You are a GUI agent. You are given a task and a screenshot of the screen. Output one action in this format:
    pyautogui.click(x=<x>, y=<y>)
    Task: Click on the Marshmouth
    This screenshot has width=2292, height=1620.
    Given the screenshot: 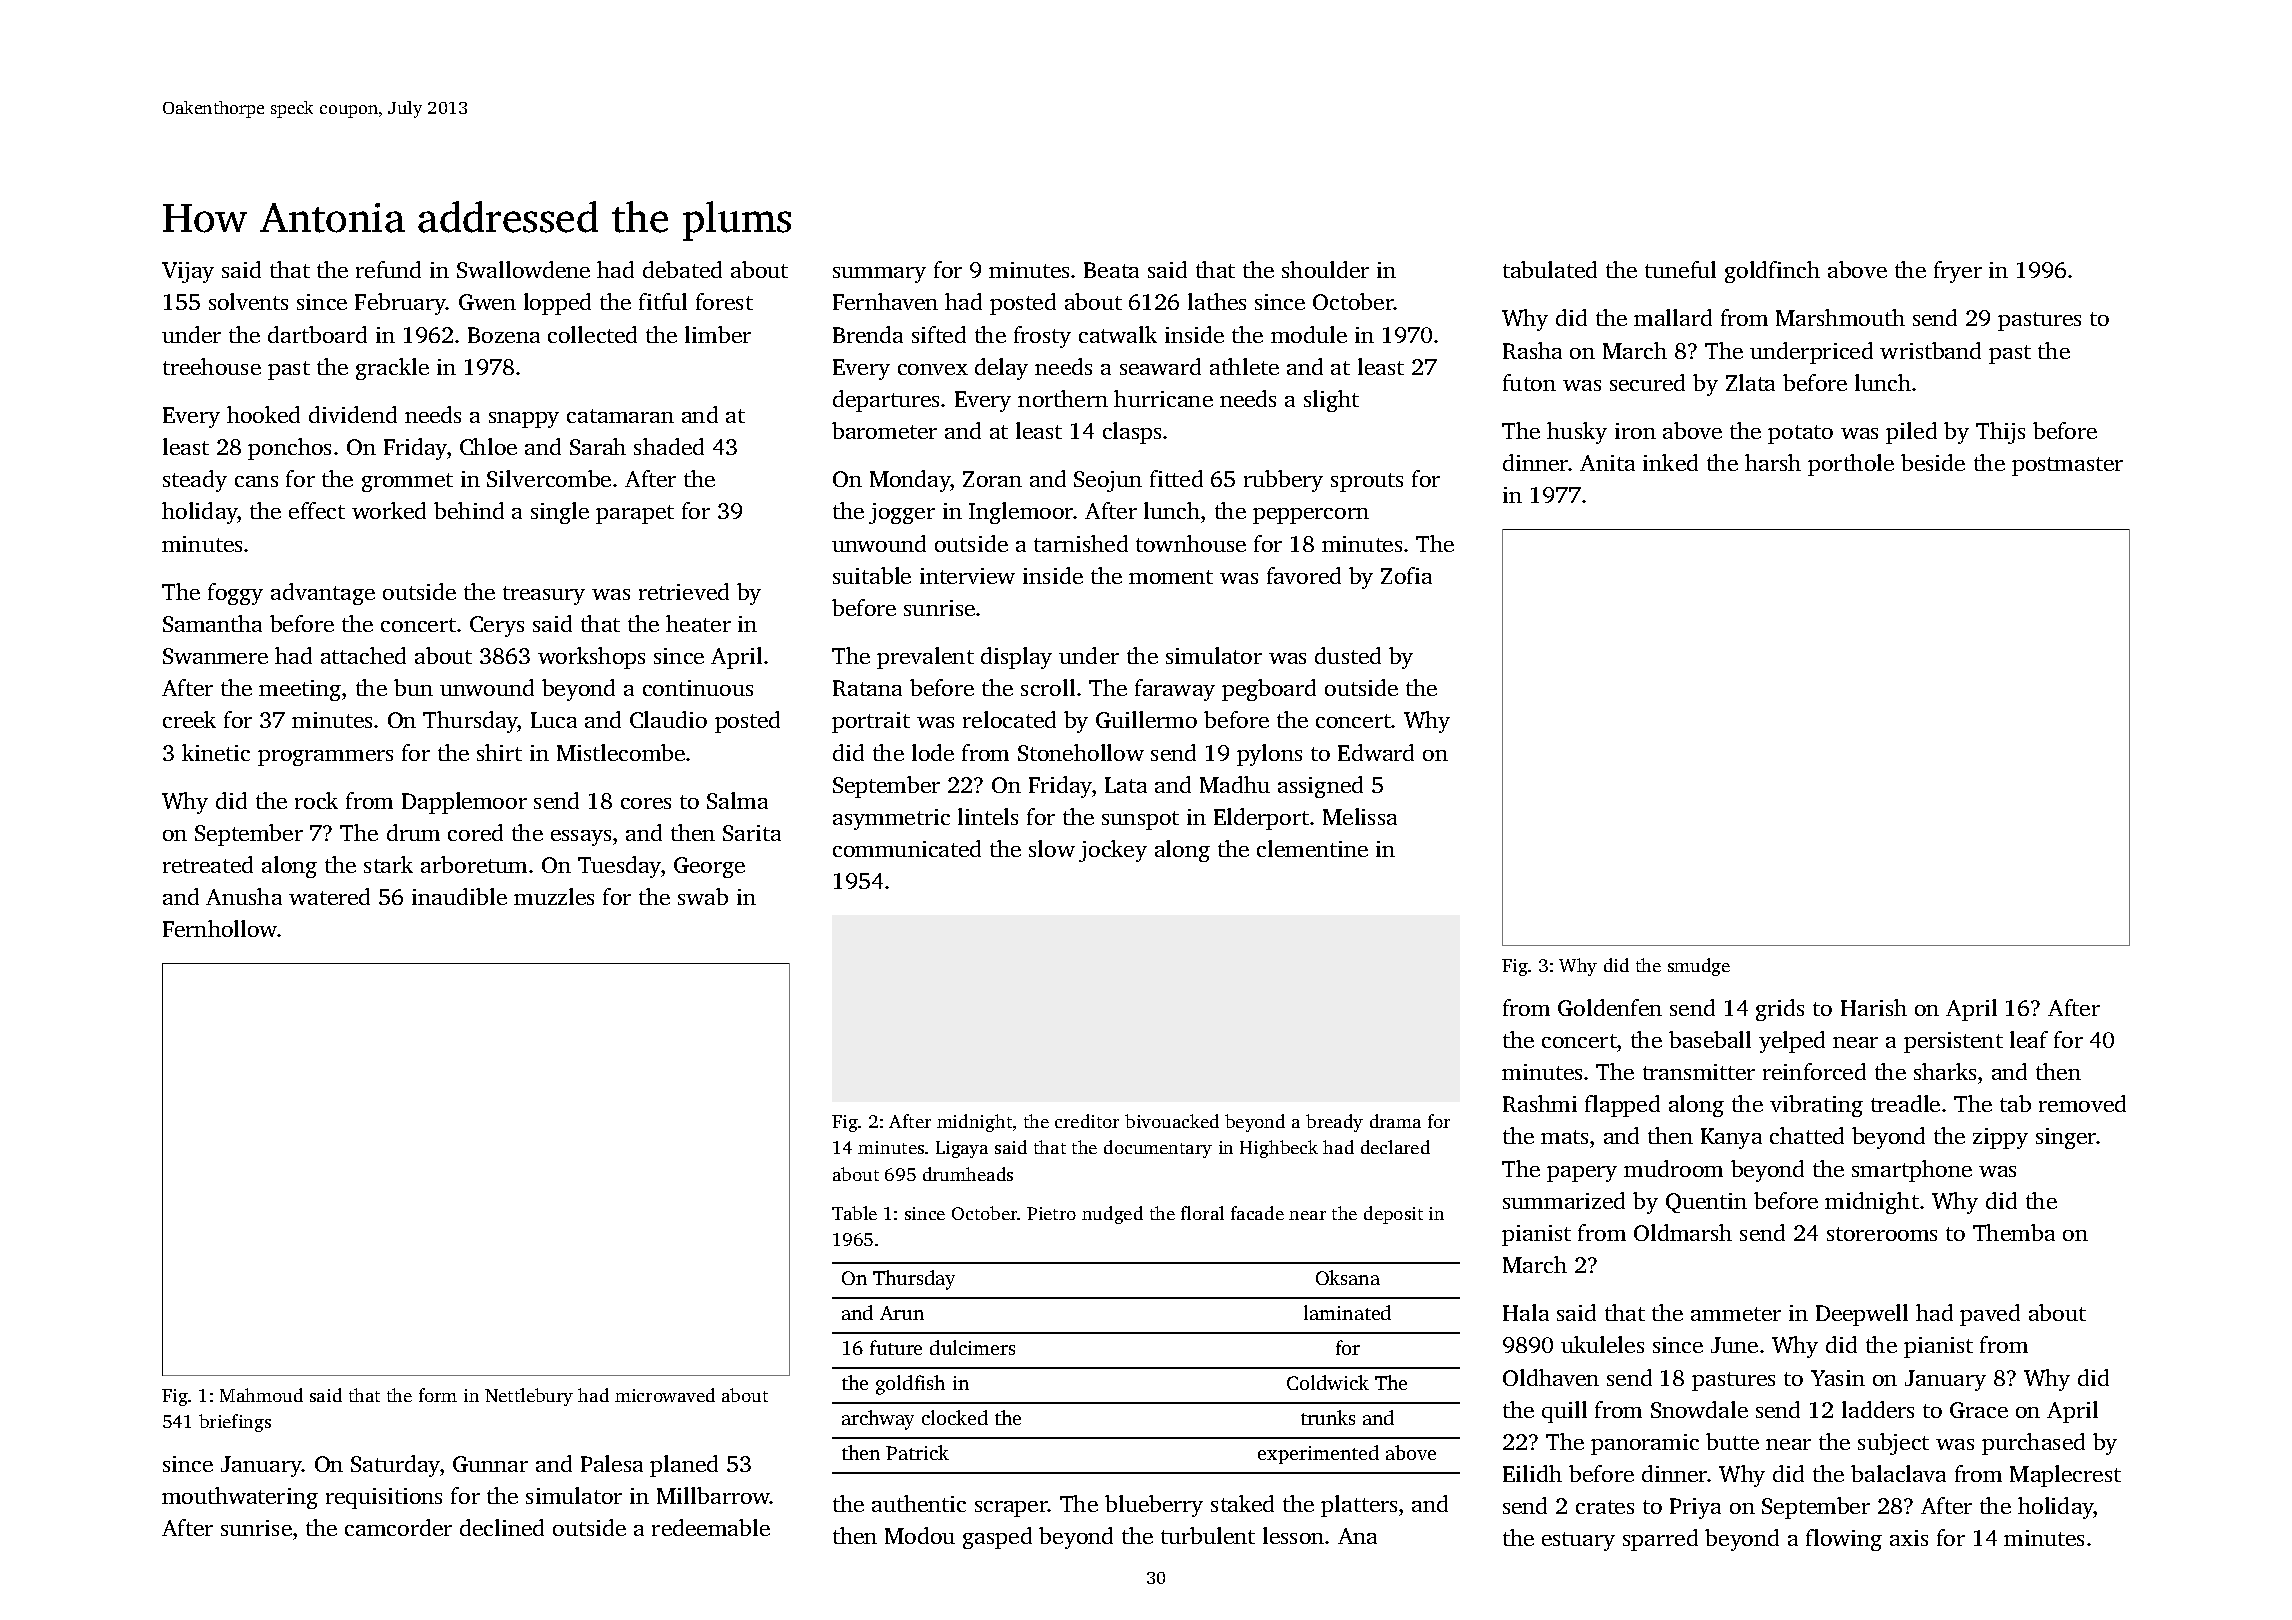 What is the action you would take?
    pyautogui.click(x=1840, y=317)
